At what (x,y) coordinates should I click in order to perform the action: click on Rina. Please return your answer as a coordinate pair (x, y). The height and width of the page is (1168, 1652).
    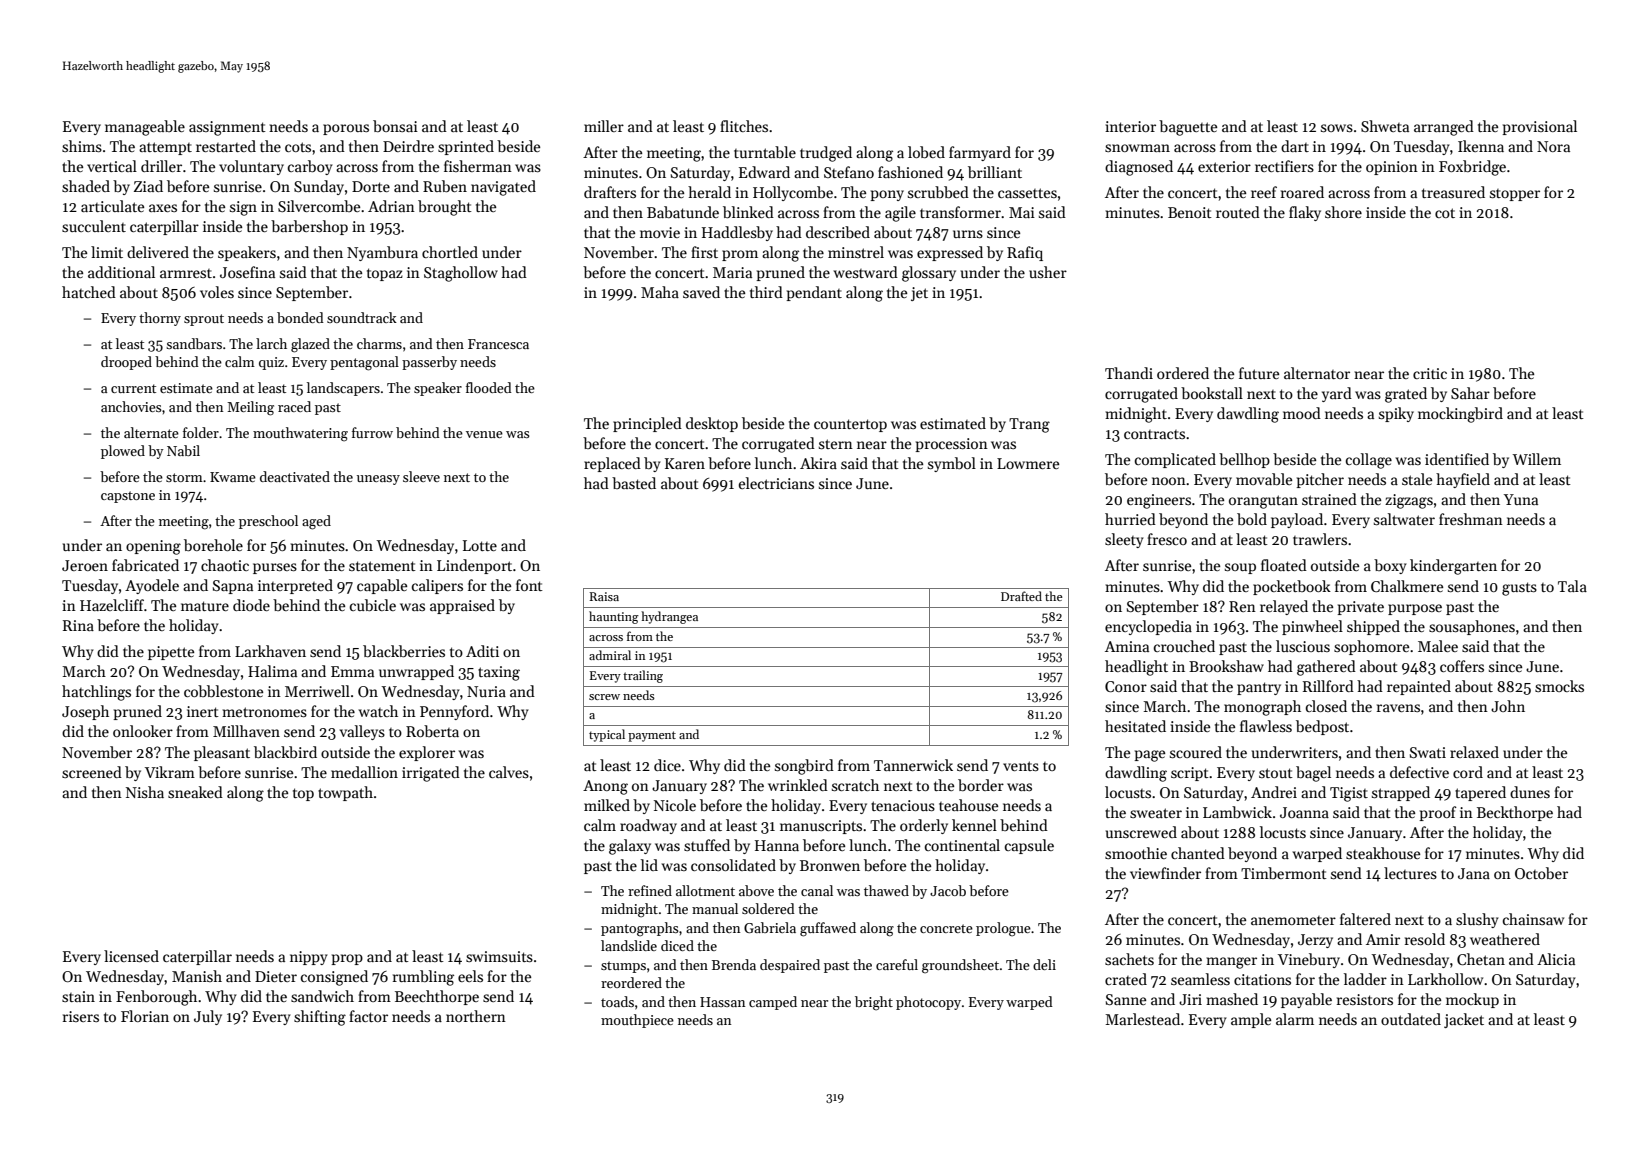
    Looking at the image, I should click on (78, 625).
